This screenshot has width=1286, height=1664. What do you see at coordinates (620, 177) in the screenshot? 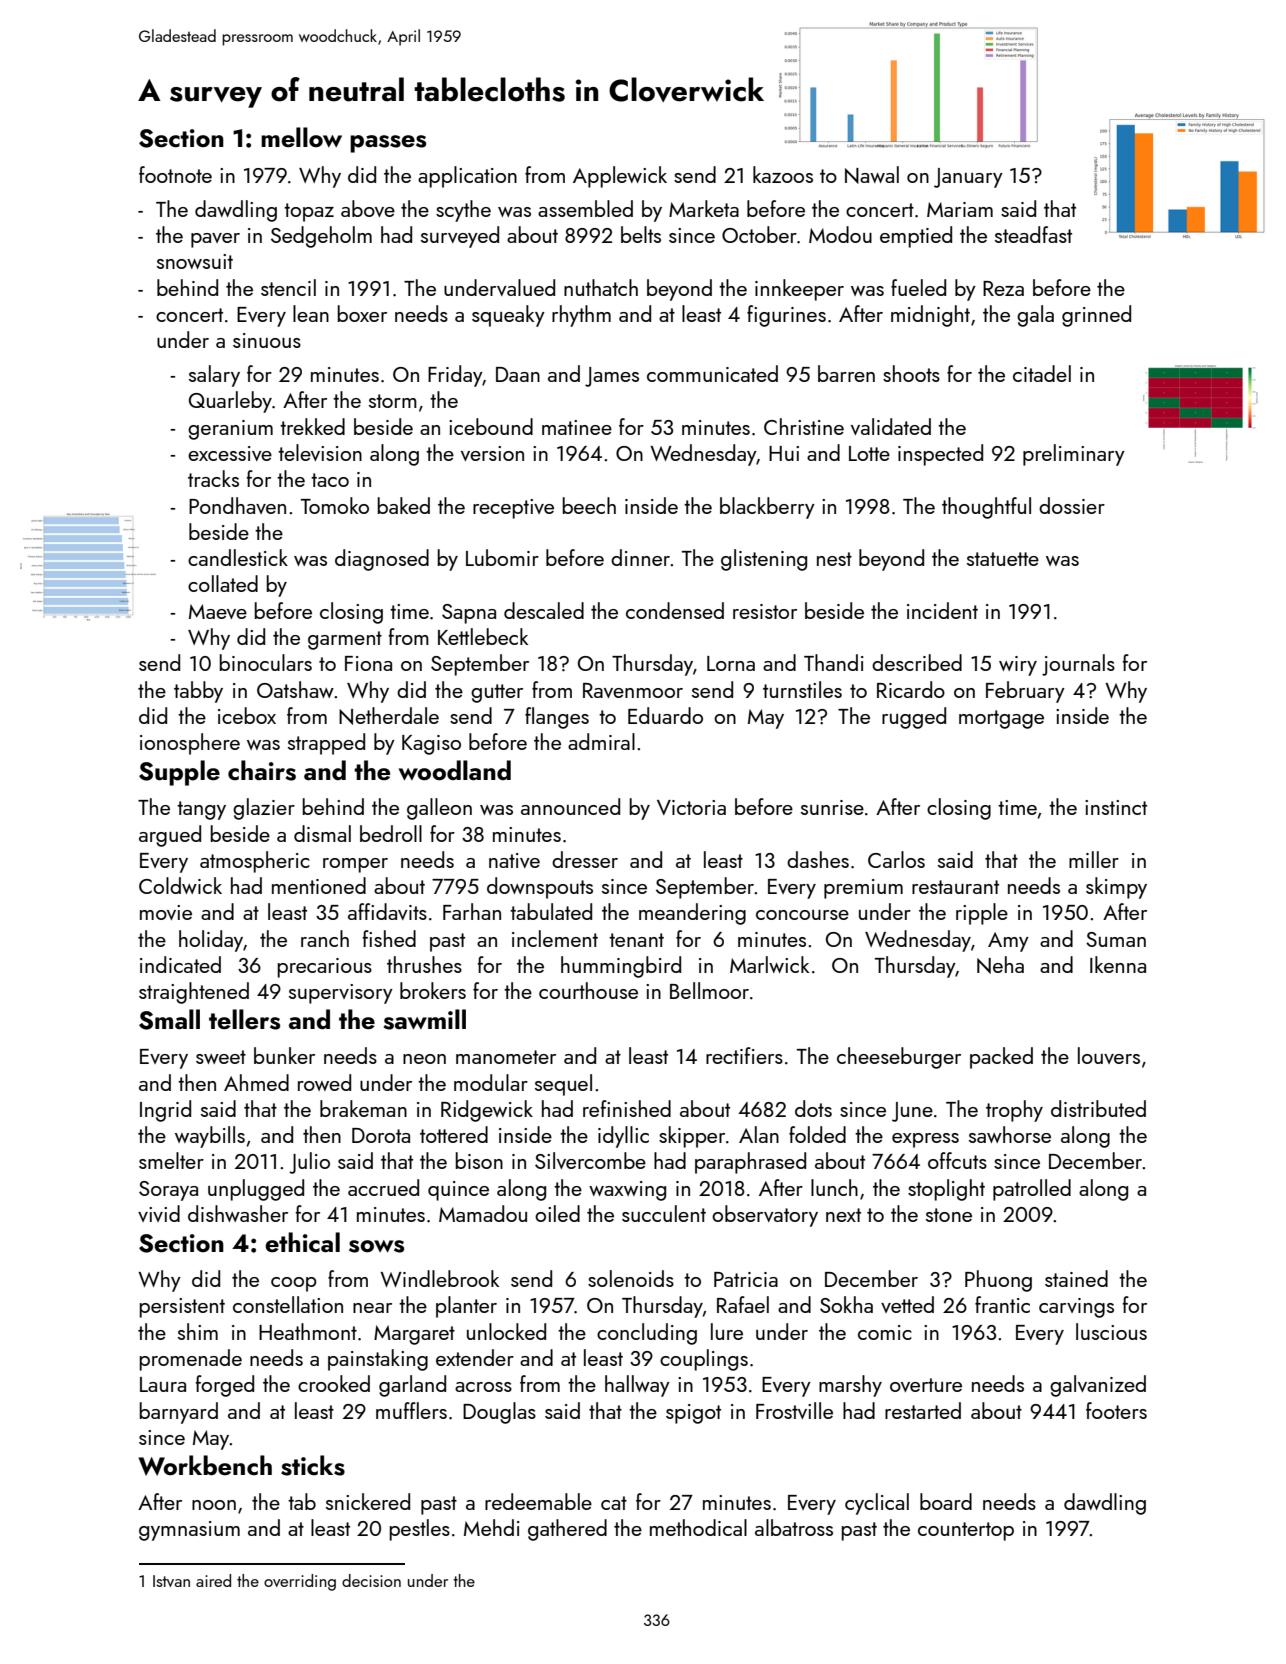
I see `Applewick` at bounding box center [620, 177].
